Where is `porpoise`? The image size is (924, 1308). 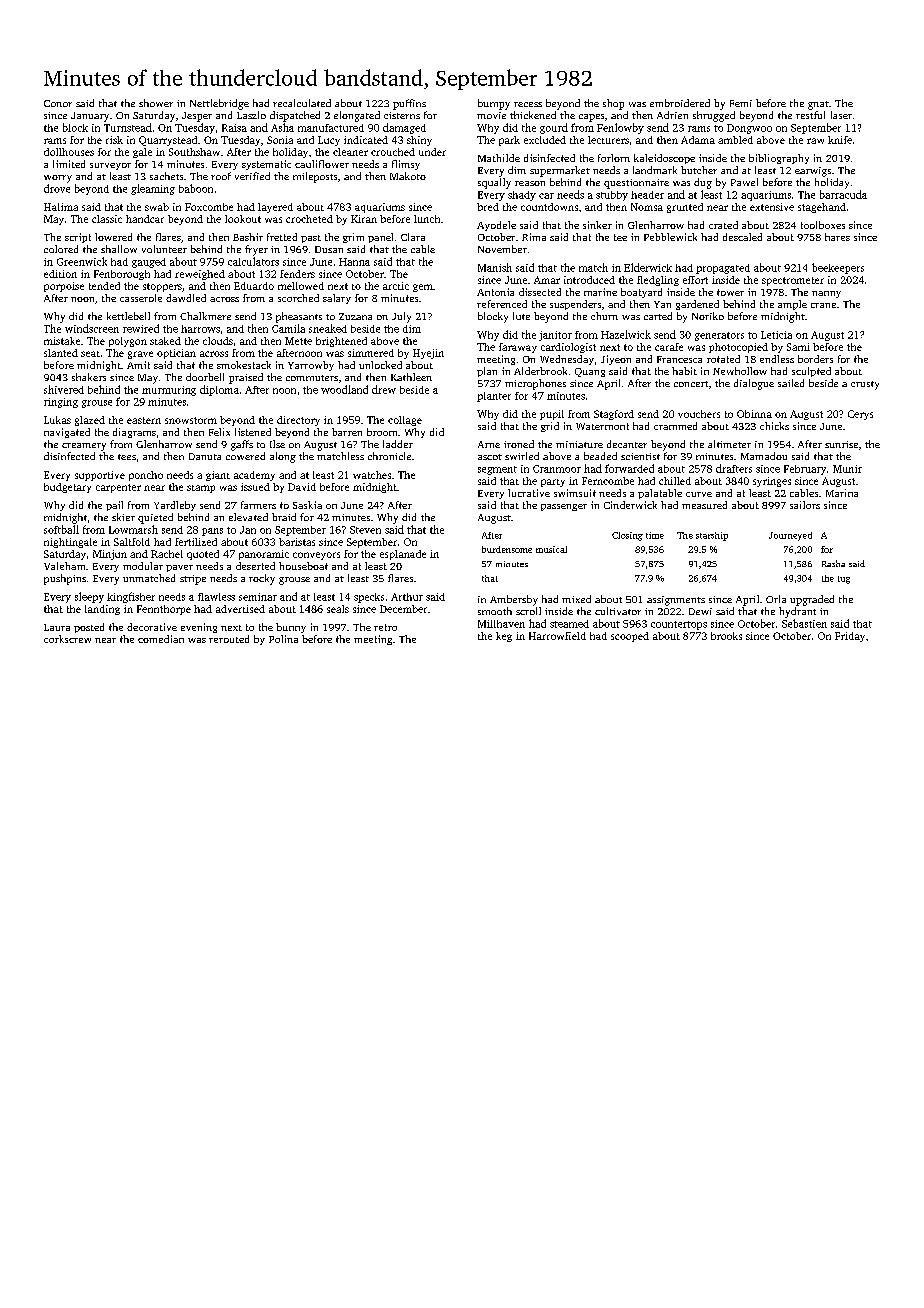 porpoise is located at coordinates (64, 287).
